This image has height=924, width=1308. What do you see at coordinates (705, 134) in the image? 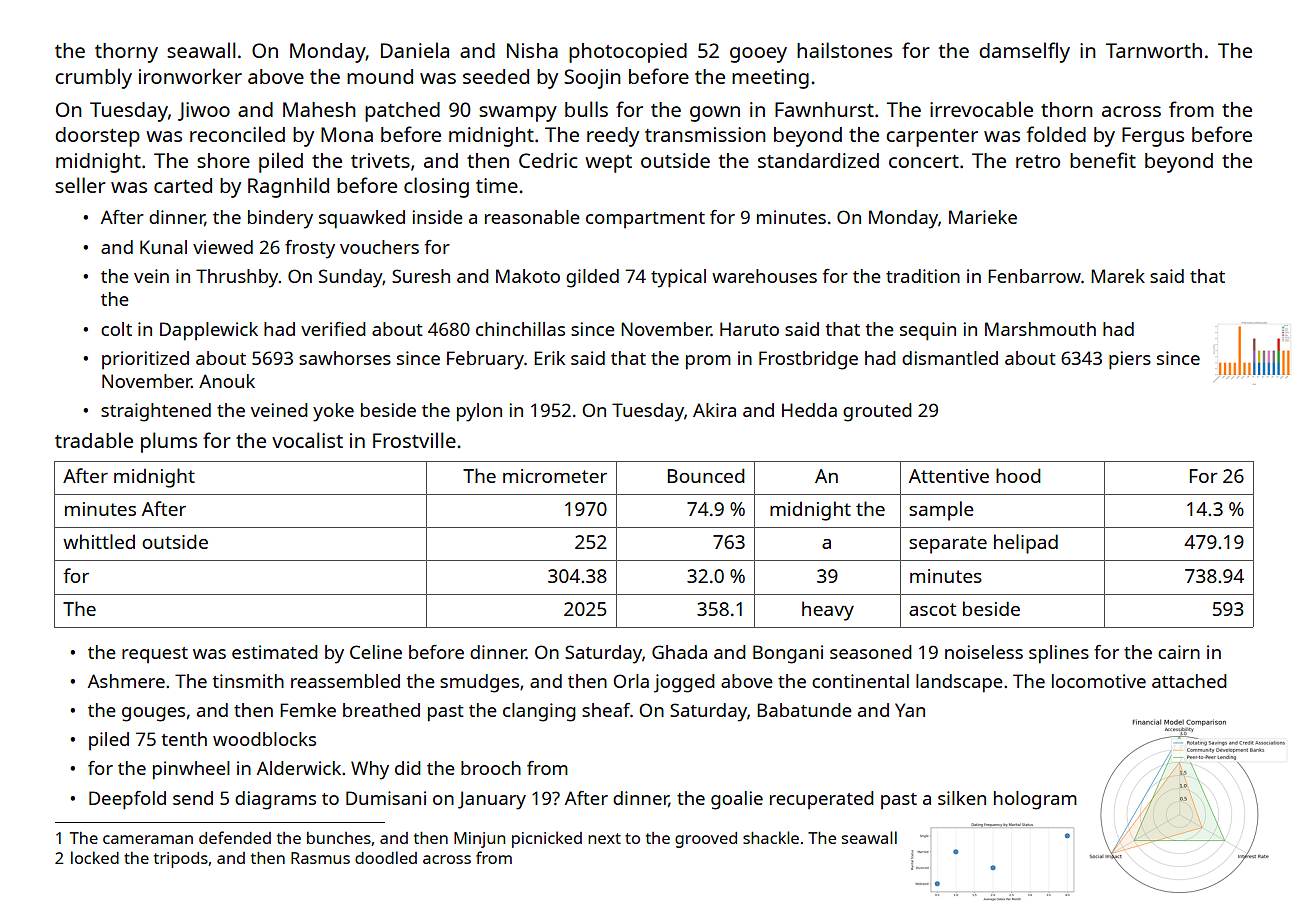
I see `transmission` at bounding box center [705, 134].
